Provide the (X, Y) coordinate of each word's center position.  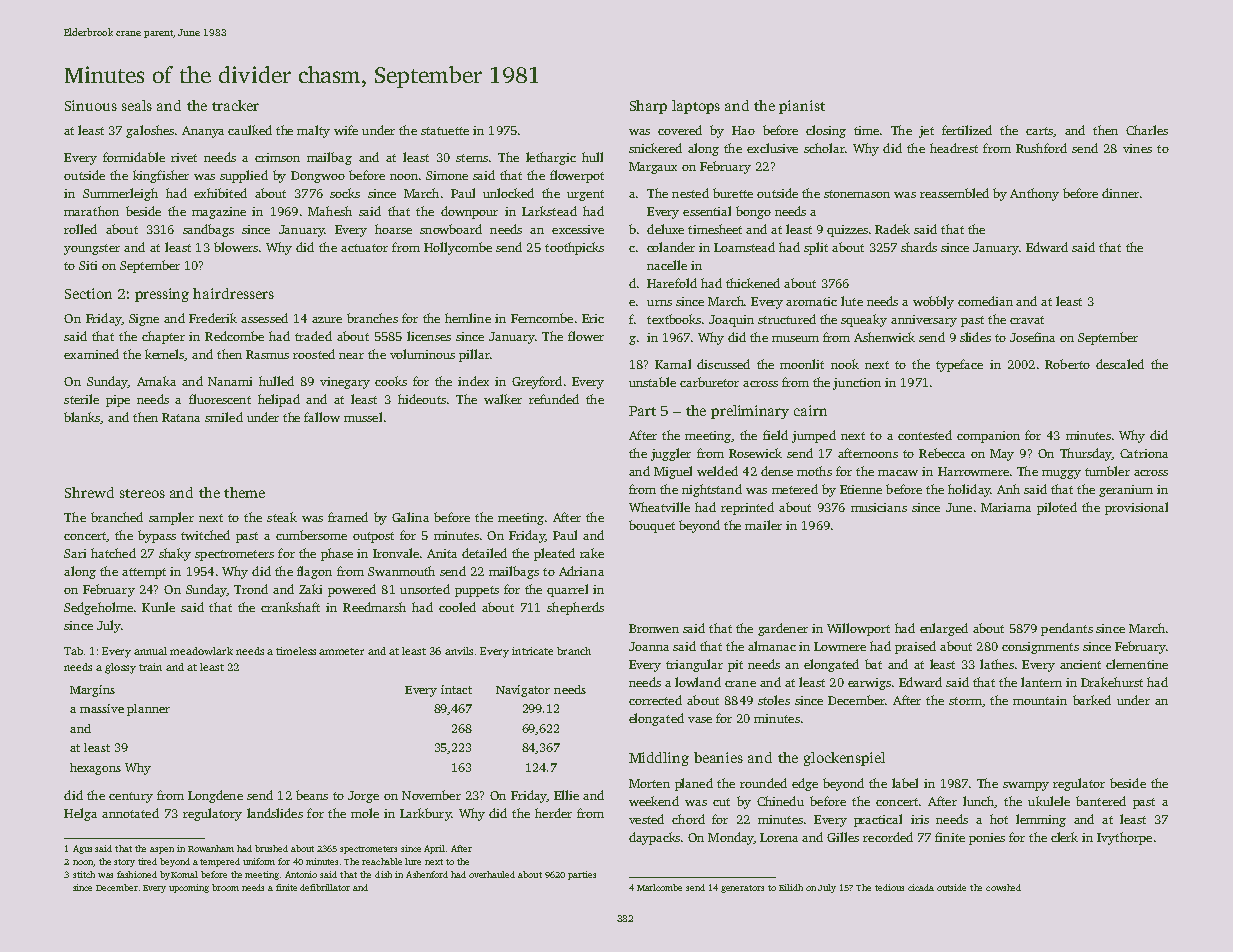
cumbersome (311, 535)
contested (925, 435)
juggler (671, 454)
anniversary (924, 321)
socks (345, 193)
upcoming (189, 888)
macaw (898, 473)
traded (313, 336)
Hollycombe (458, 248)
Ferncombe (542, 318)
